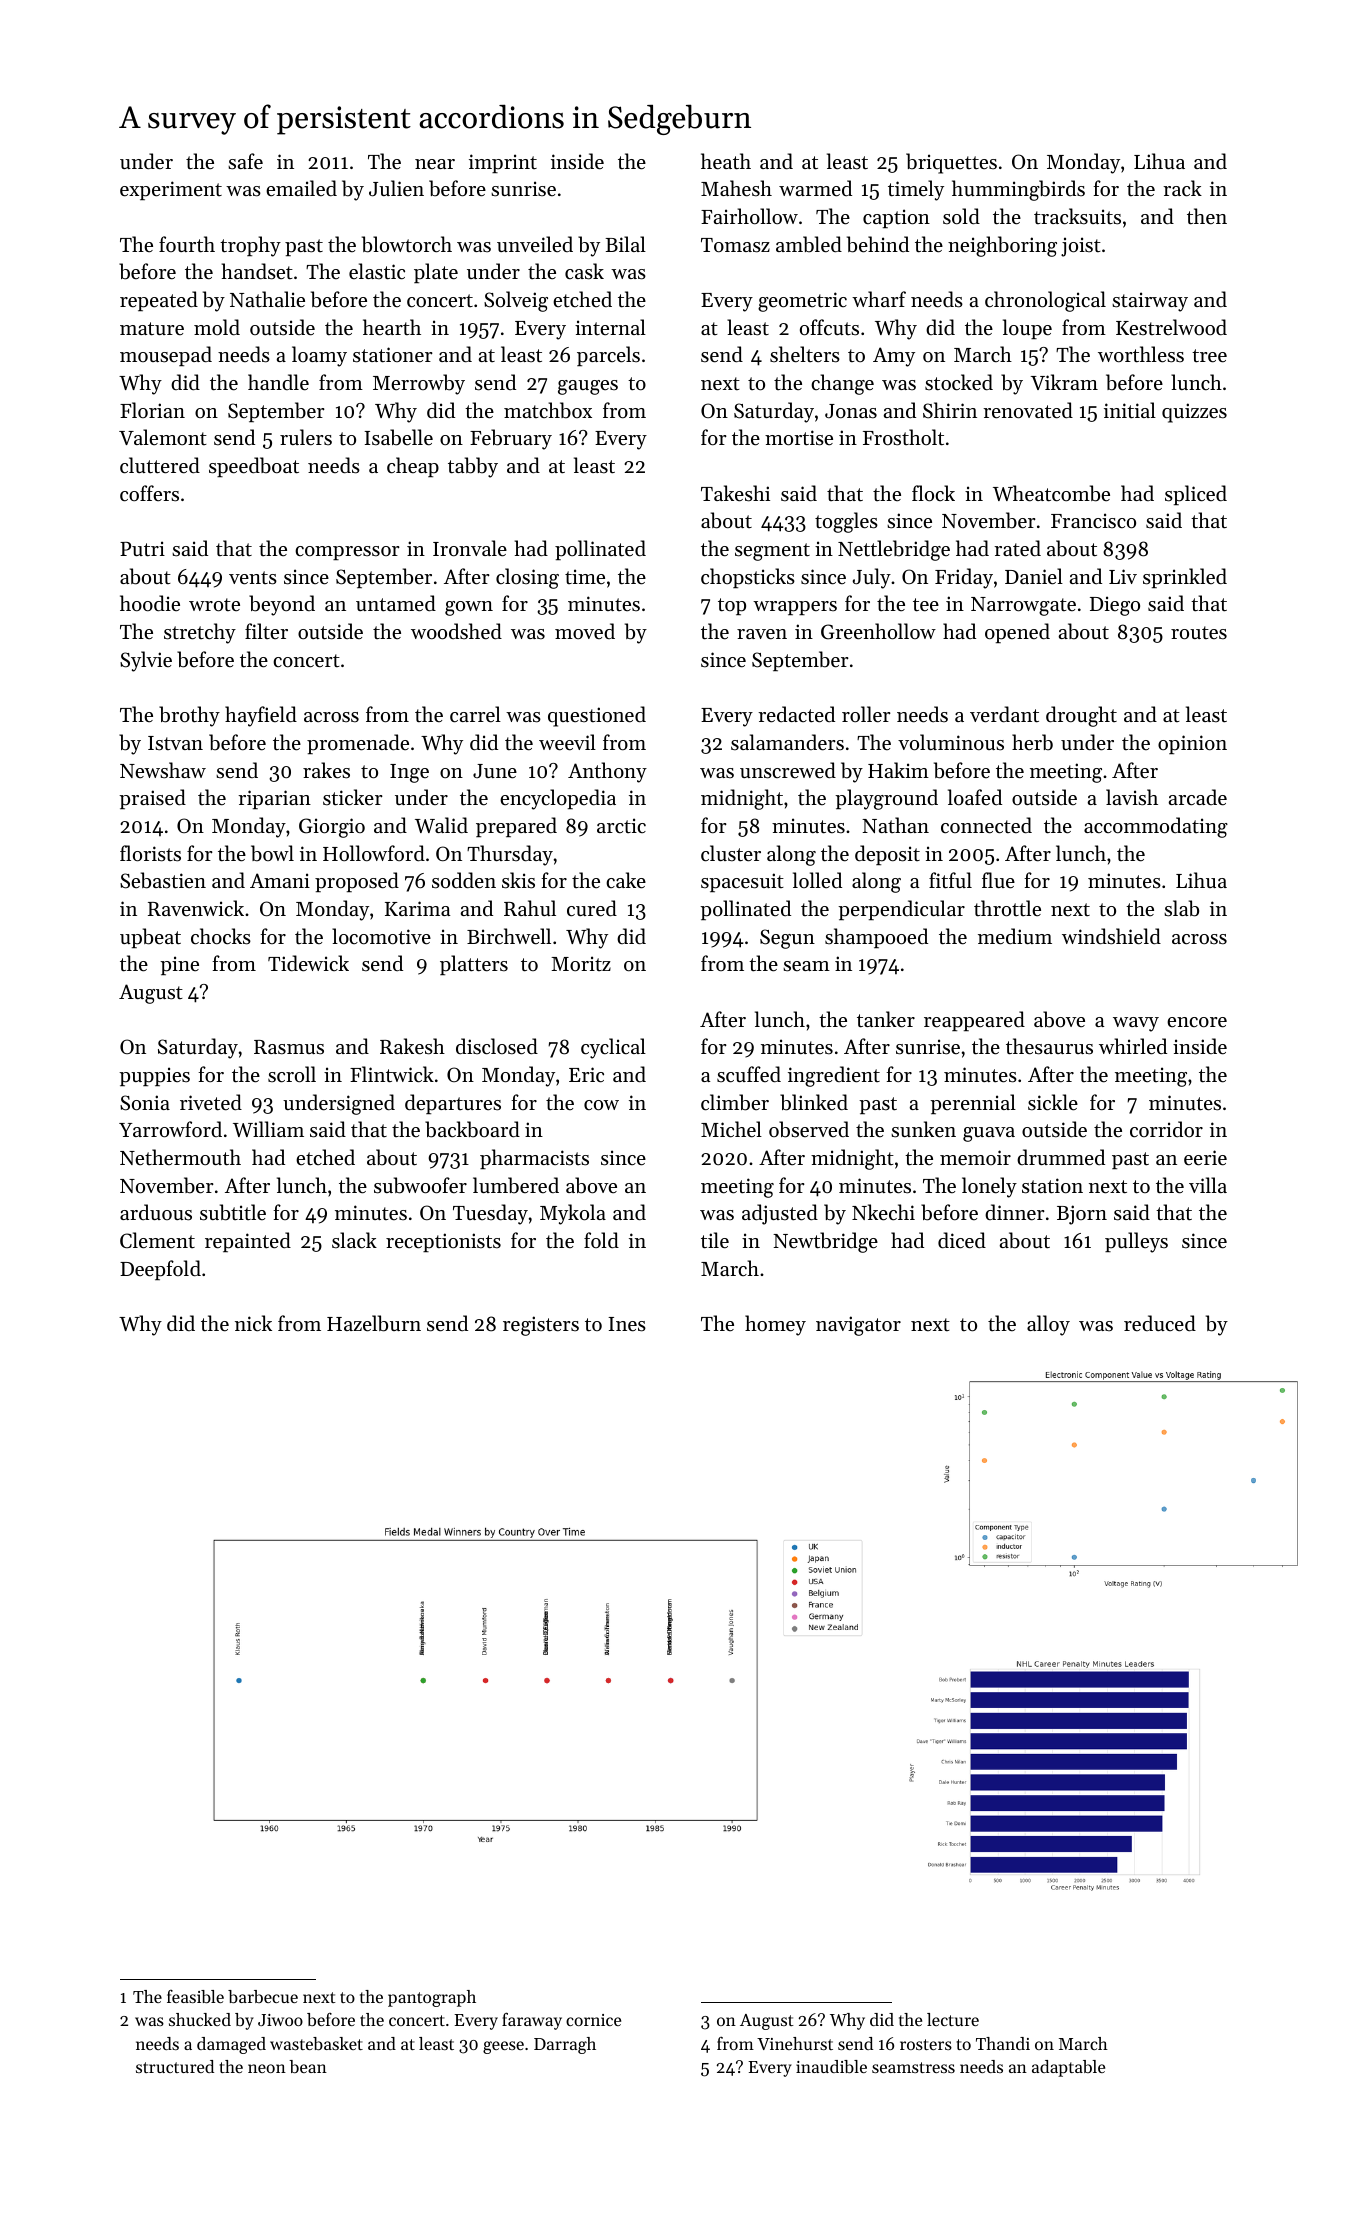  Describe the element at coordinates (432, 1998) in the screenshot. I see `pantograph` at that location.
